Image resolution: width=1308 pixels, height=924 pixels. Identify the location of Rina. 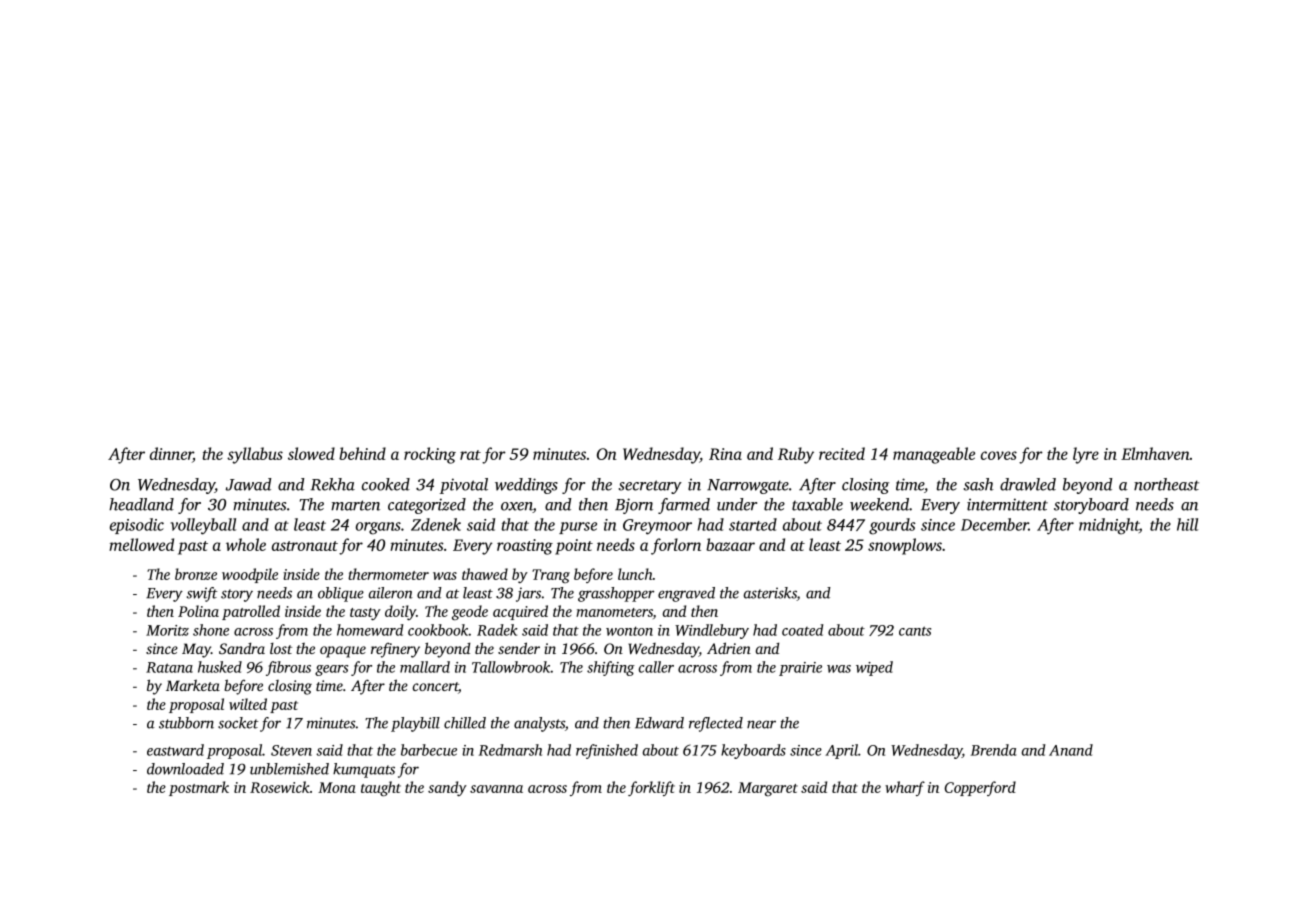
(725, 454).
